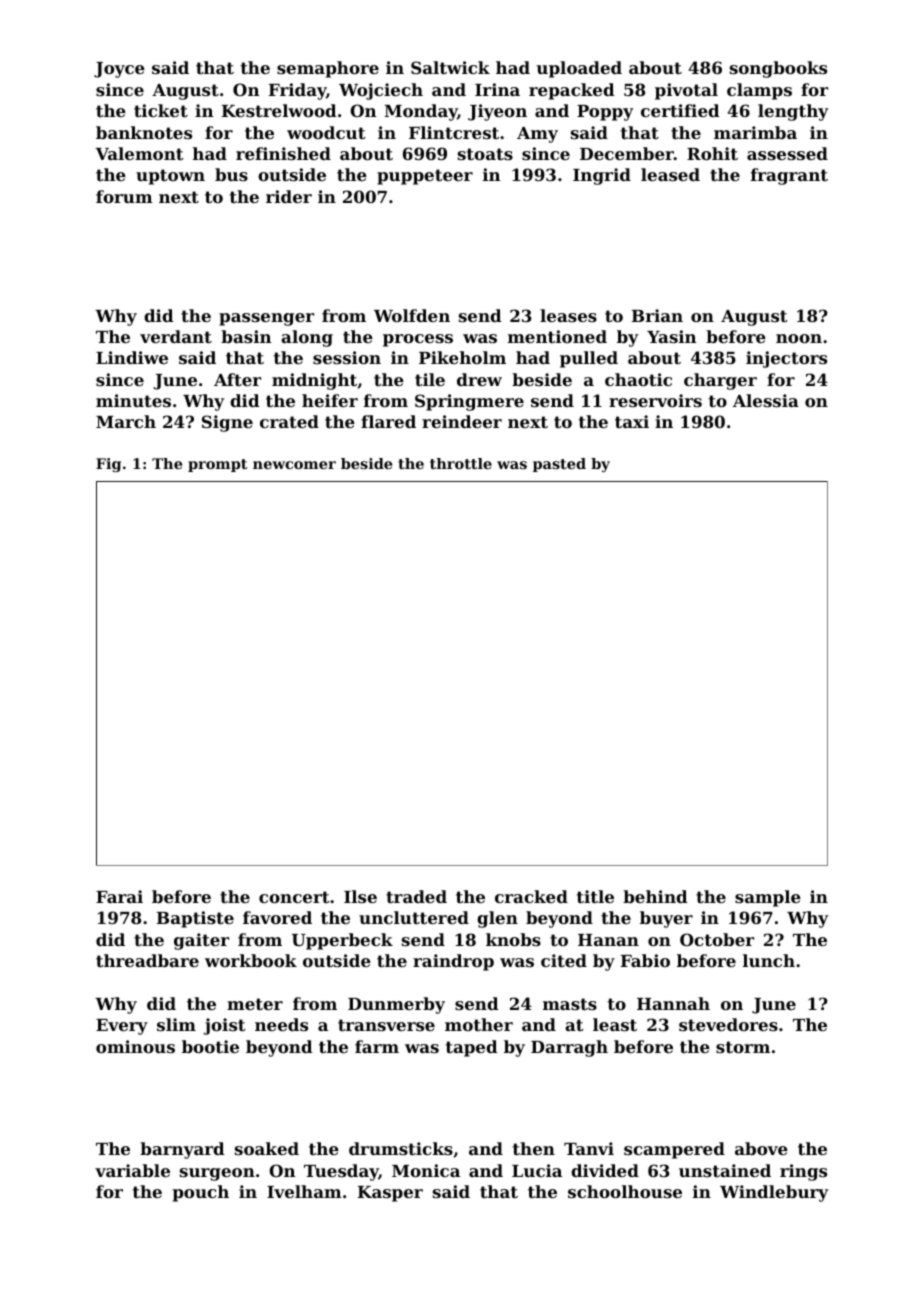 This page has width=924, height=1308. What do you see at coordinates (568, 315) in the page?
I see `leases` at bounding box center [568, 315].
